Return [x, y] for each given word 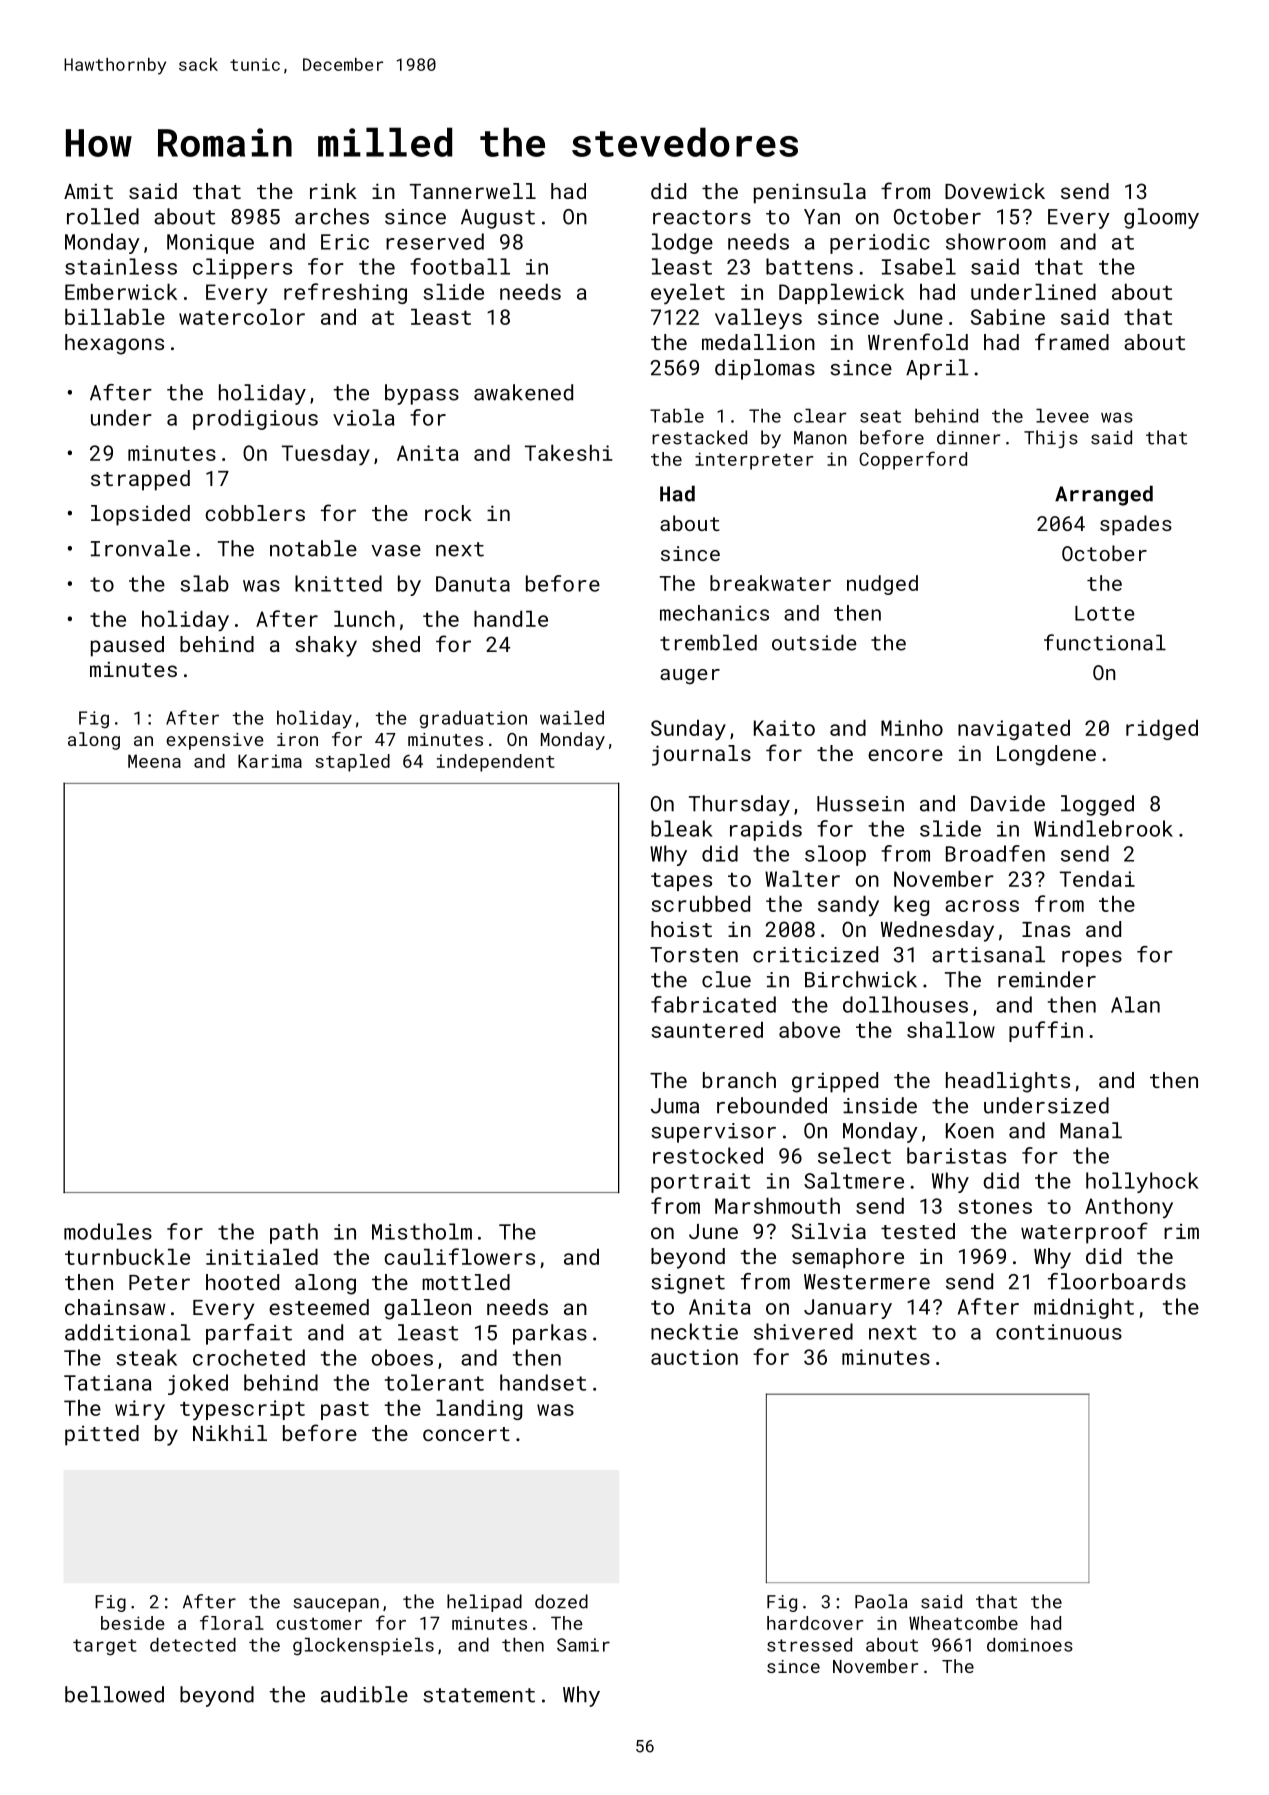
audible [364, 1694]
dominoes [1030, 1644]
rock [448, 513]
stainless [121, 266]
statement [479, 1695]
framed [1072, 341]
